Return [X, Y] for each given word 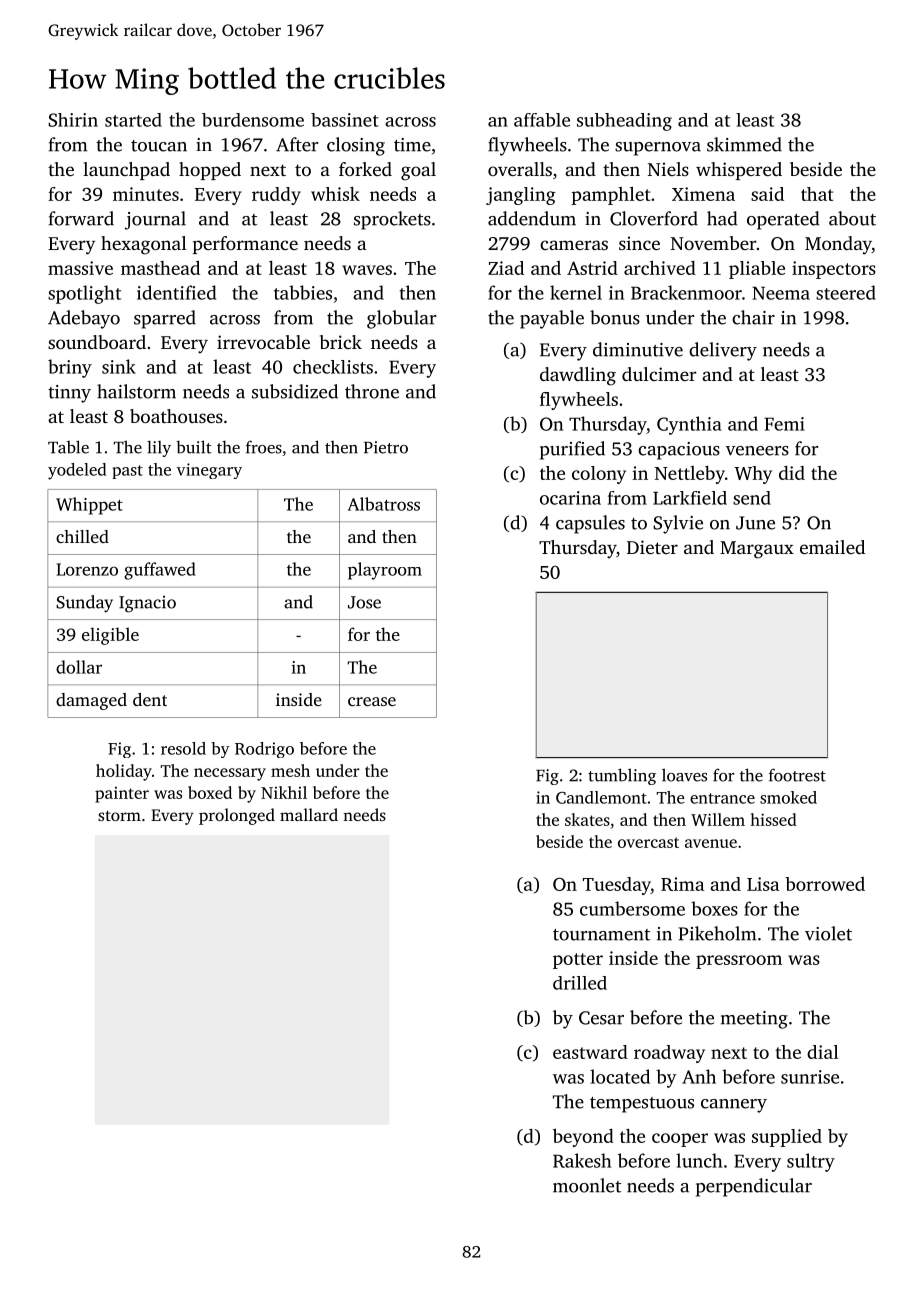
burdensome [253, 120]
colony [599, 475]
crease [372, 701]
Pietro [386, 447]
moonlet [587, 1185]
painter [122, 795]
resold [183, 748]
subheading [624, 122]
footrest [797, 775]
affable [542, 120]
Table [68, 447]
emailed [832, 547]
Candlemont [601, 797]
